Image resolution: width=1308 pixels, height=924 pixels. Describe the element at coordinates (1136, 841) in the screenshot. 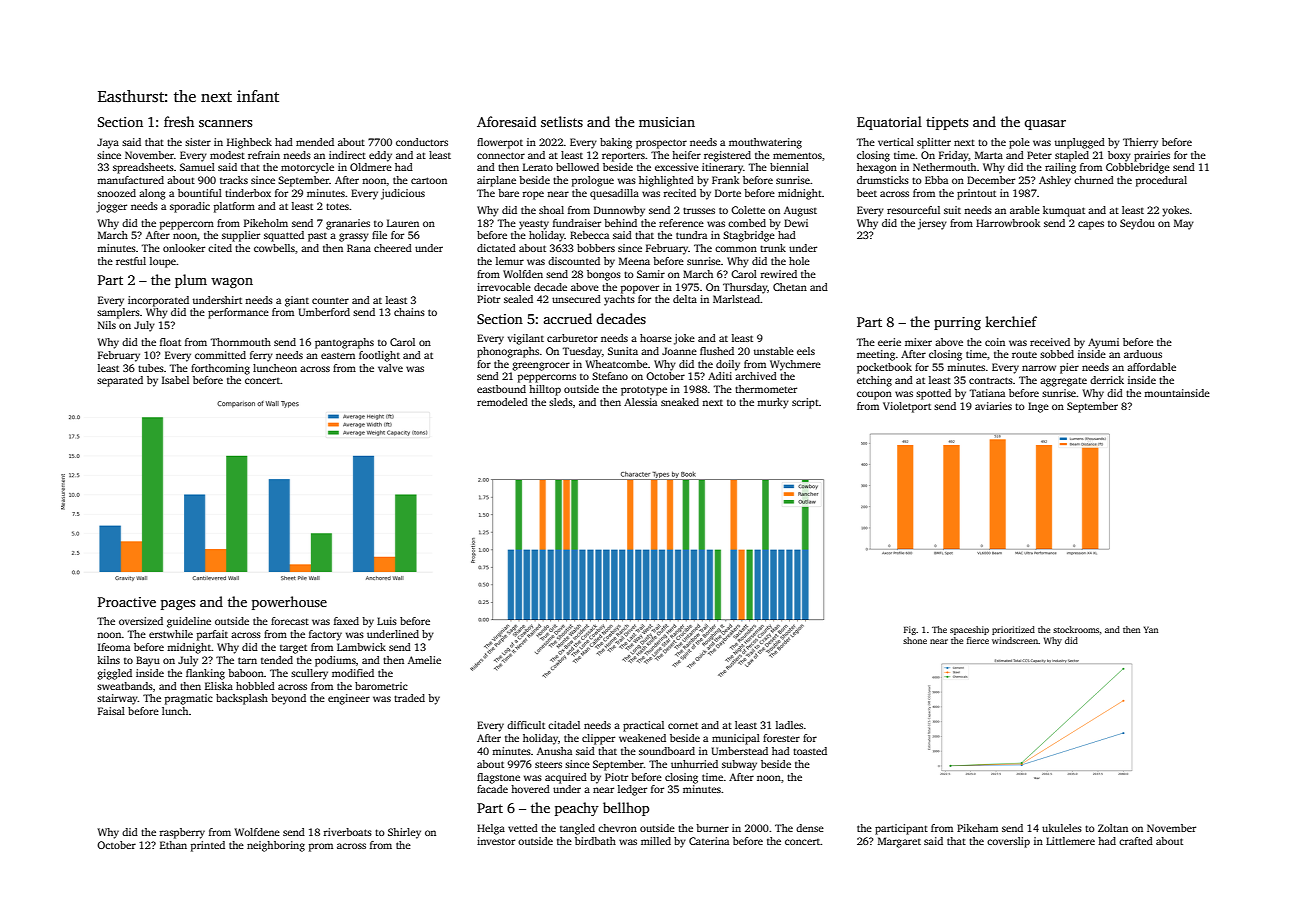

I see `crafted` at that location.
